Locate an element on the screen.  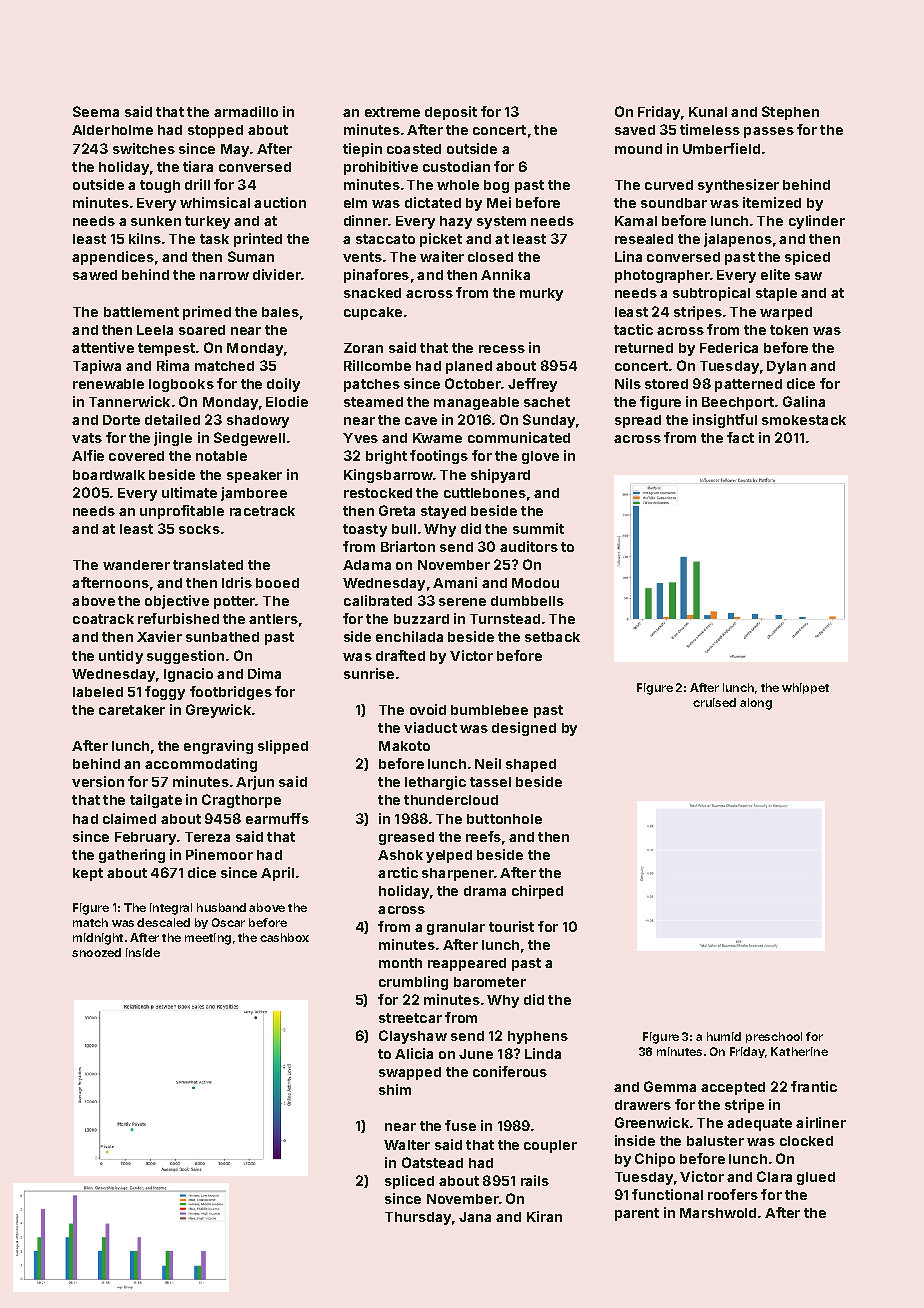
Kiran is located at coordinates (544, 1216).
